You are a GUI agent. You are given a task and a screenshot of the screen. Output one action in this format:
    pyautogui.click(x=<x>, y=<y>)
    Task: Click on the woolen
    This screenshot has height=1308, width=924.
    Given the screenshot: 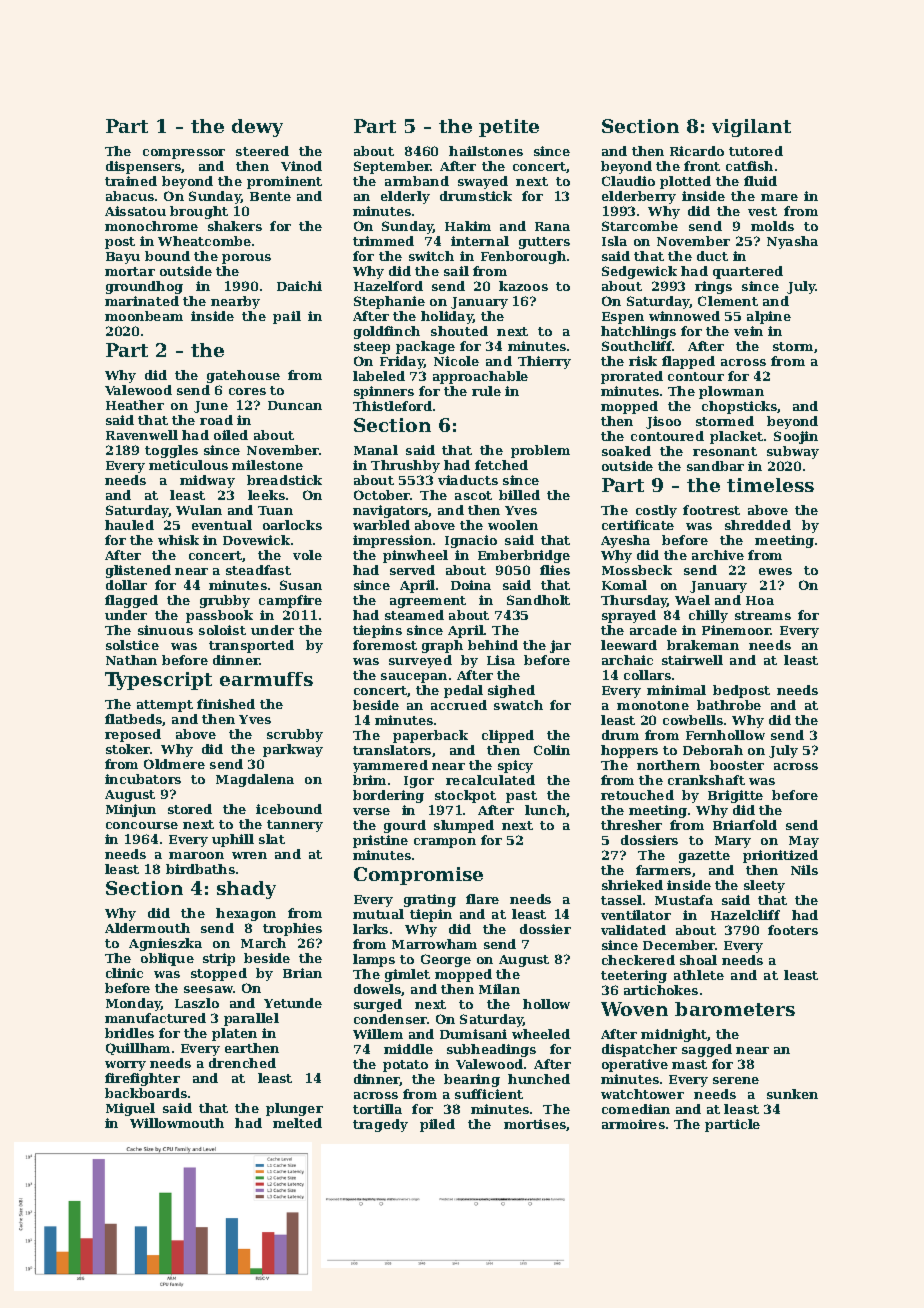 What is the action you would take?
    pyautogui.click(x=513, y=525)
